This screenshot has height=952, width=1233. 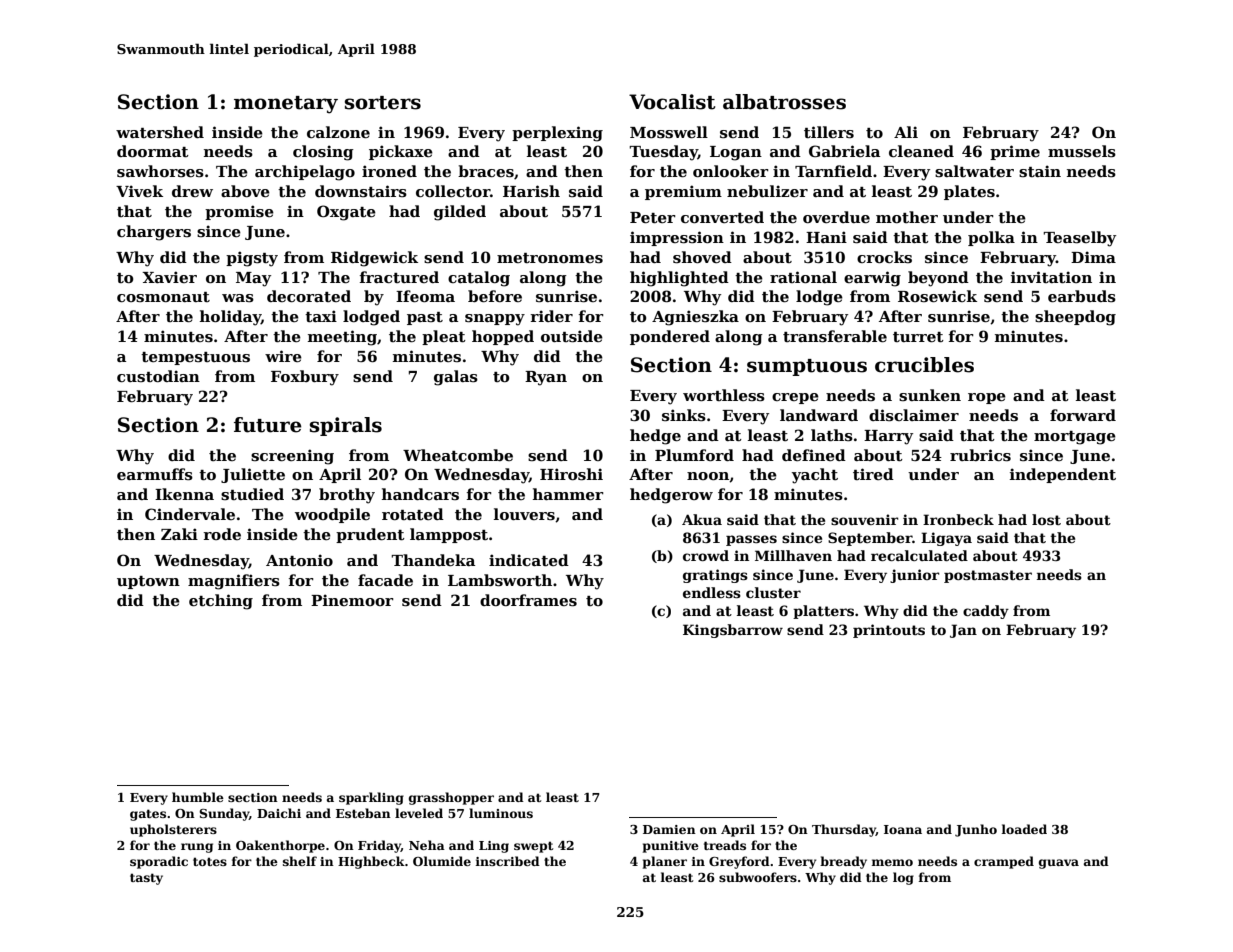 What do you see at coordinates (1093, 257) in the screenshot?
I see `Dima` at bounding box center [1093, 257].
